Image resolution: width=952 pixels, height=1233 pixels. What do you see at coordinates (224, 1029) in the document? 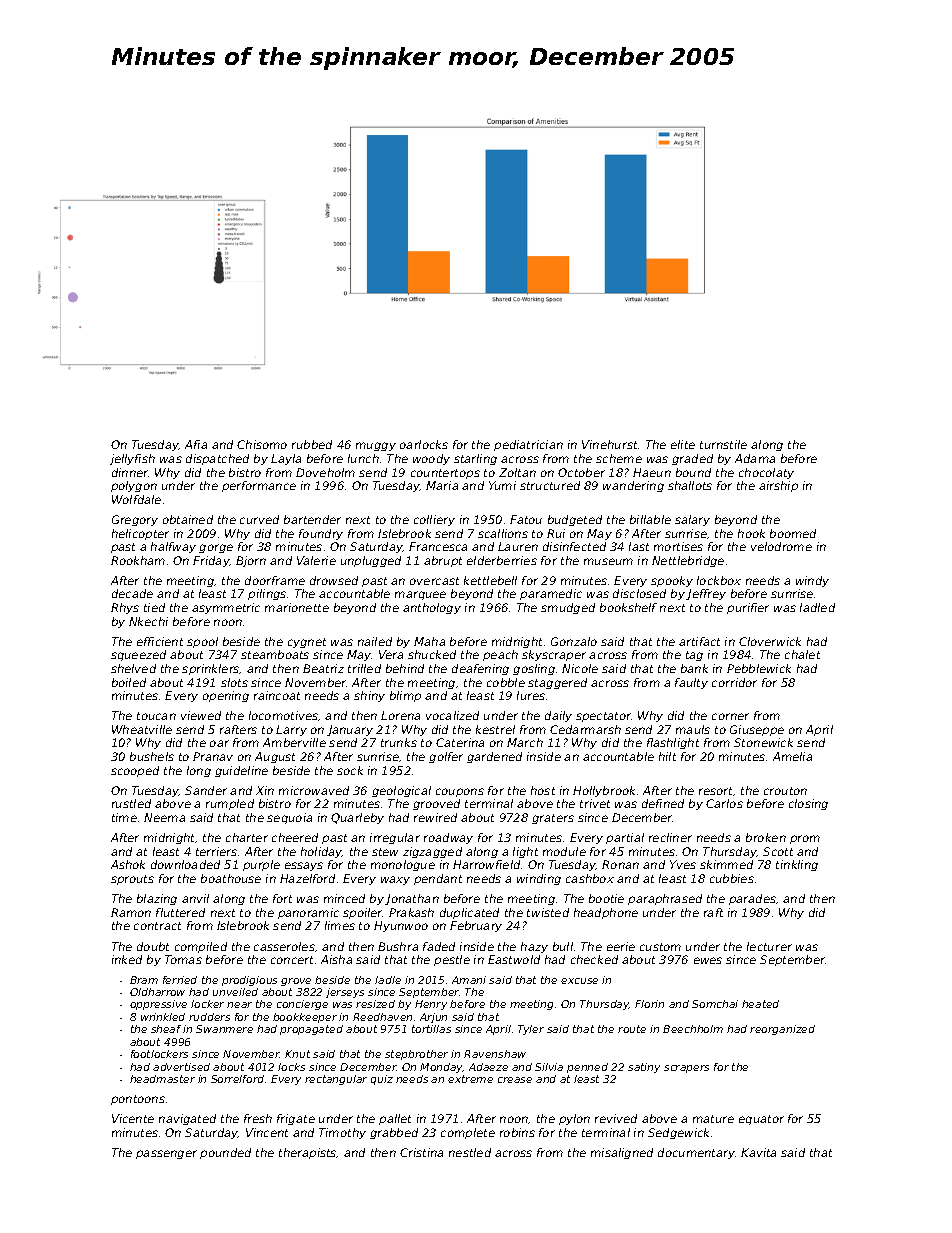
I see `Swanmere` at bounding box center [224, 1029].
